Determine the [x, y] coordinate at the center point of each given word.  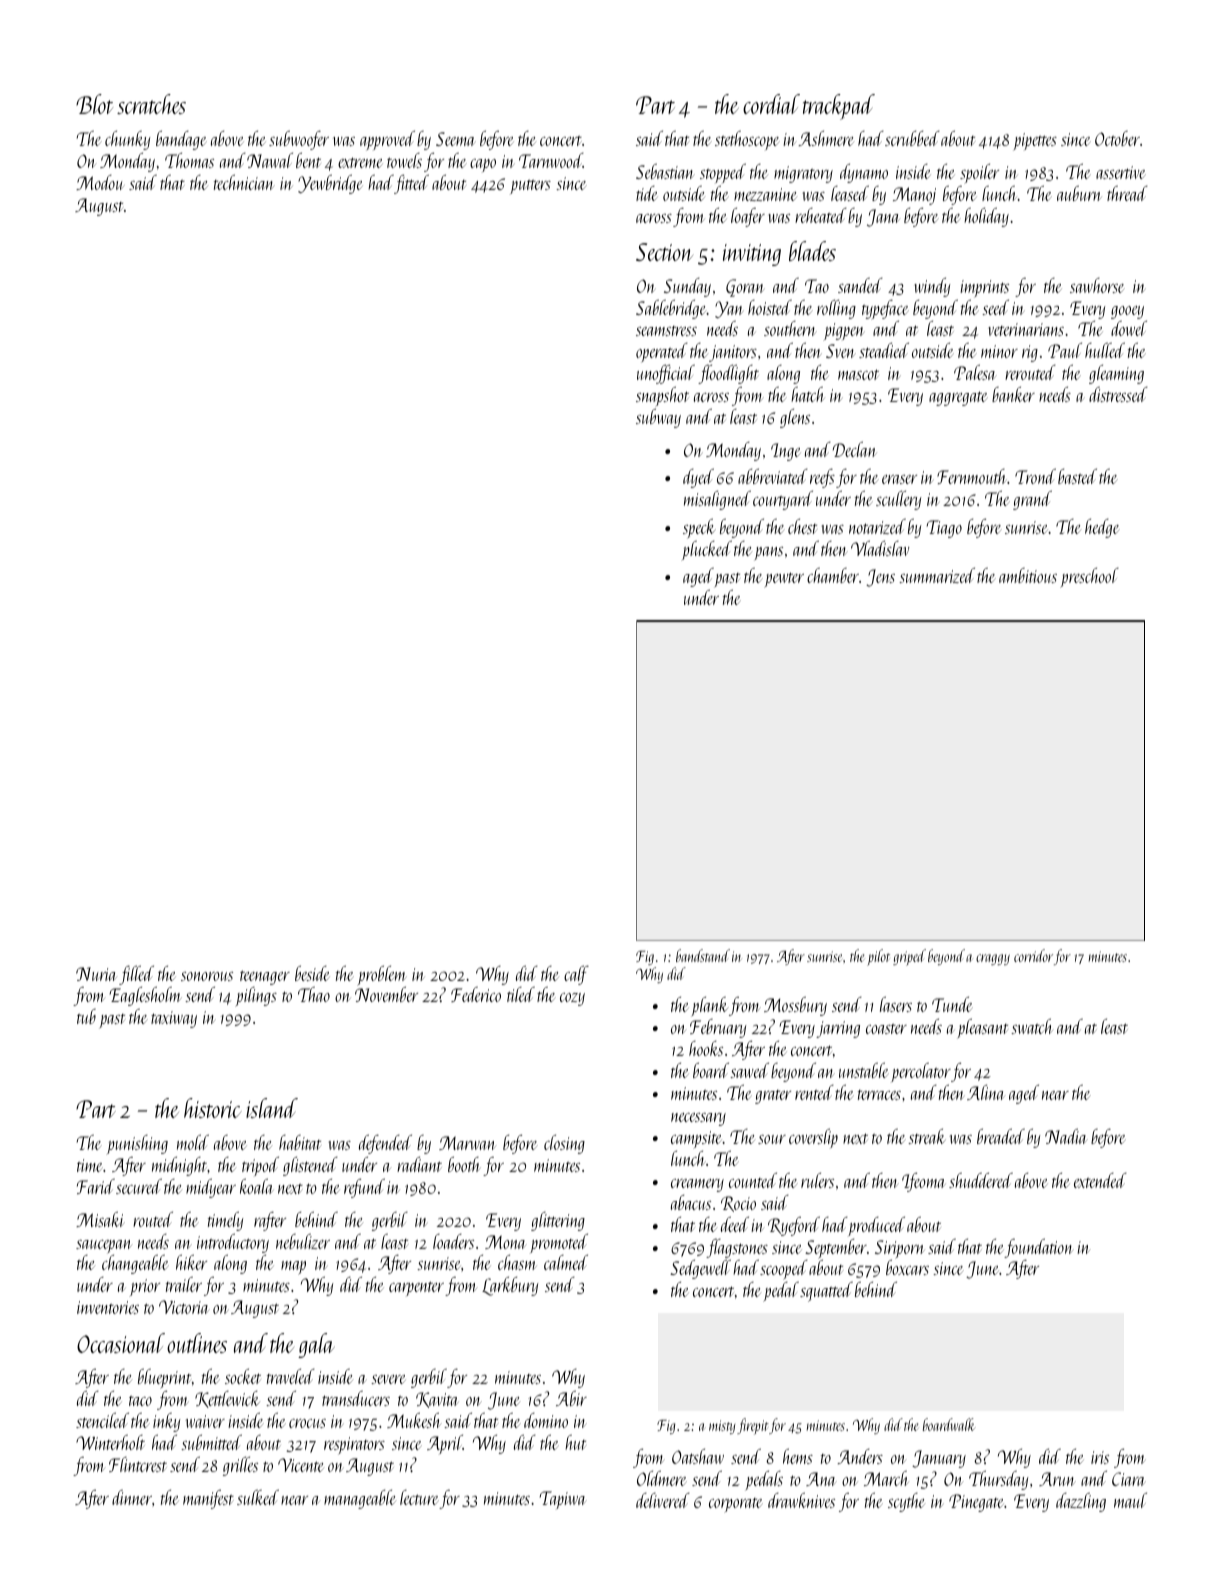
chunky [127, 140]
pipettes [1035, 141]
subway [658, 418]
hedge [1102, 528]
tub [86, 1016]
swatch [1032, 1026]
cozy [572, 999]
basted [1077, 476]
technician [244, 182]
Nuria [96, 974]
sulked [258, 1497]
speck [699, 528]
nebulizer [303, 1241]
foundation [1039, 1248]
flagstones [737, 1248]
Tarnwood [551, 160]
